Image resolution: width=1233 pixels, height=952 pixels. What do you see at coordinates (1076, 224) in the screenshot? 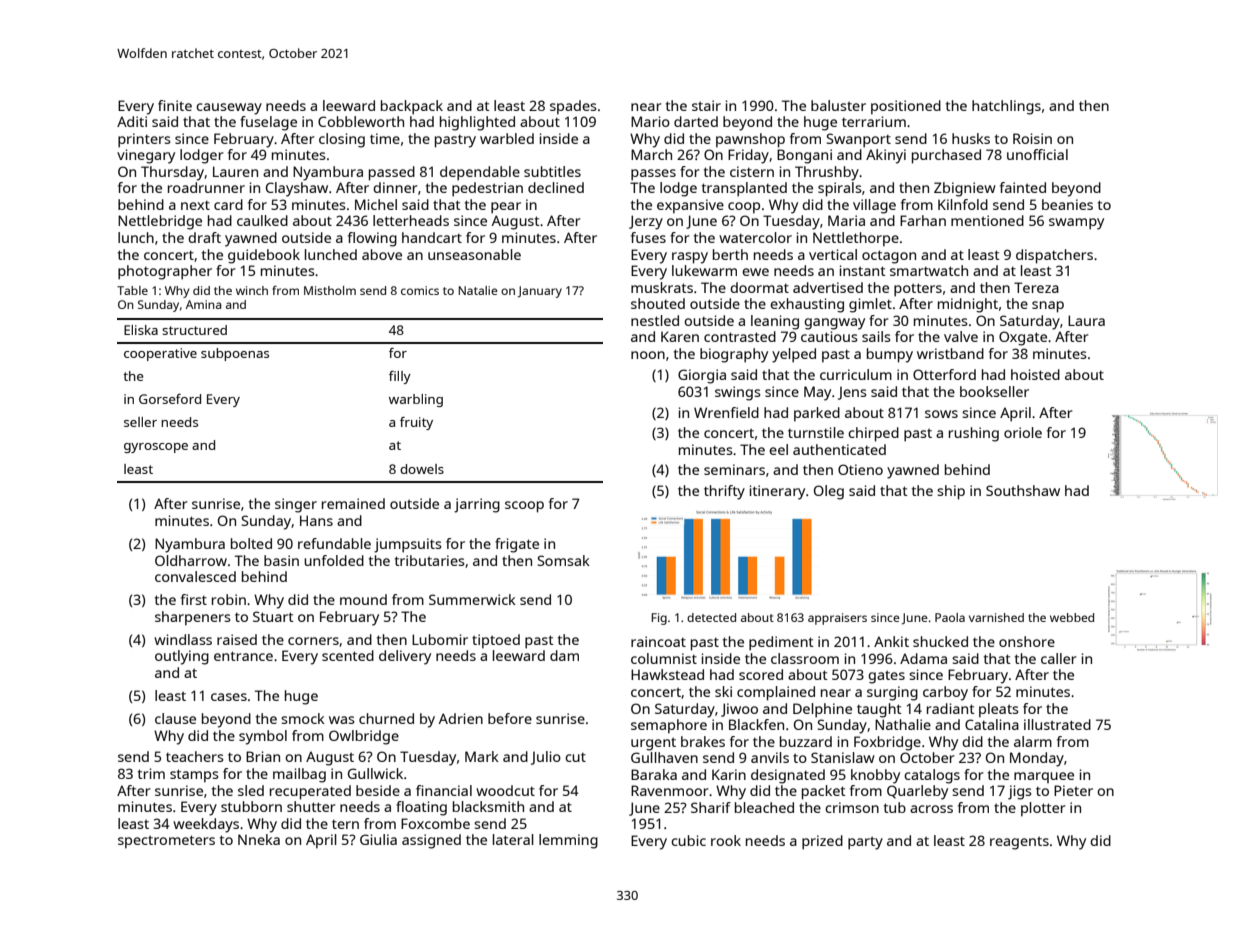
I see `swampy` at bounding box center [1076, 224].
